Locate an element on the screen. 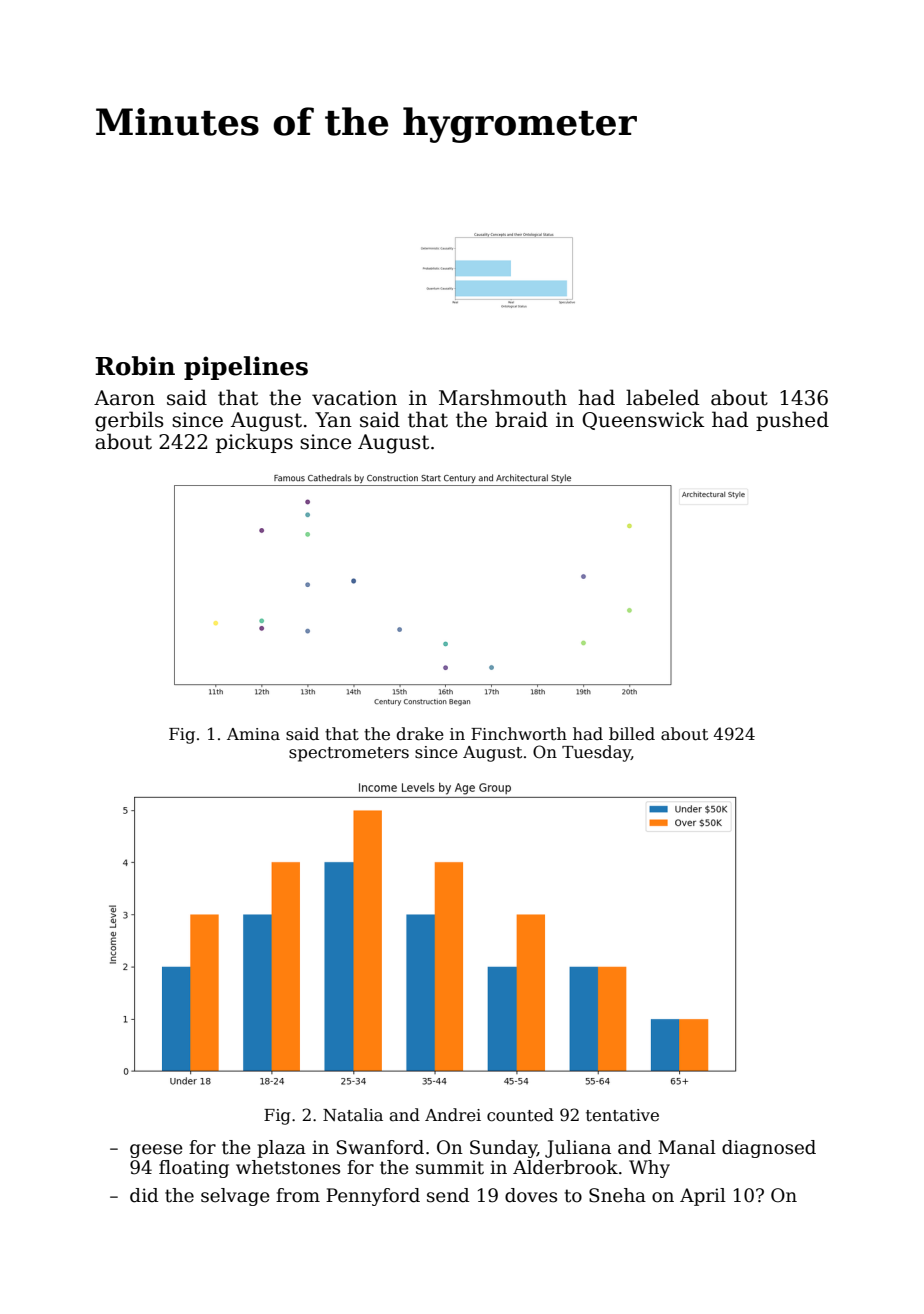 The image size is (924, 1314). braid is located at coordinates (521, 419).
